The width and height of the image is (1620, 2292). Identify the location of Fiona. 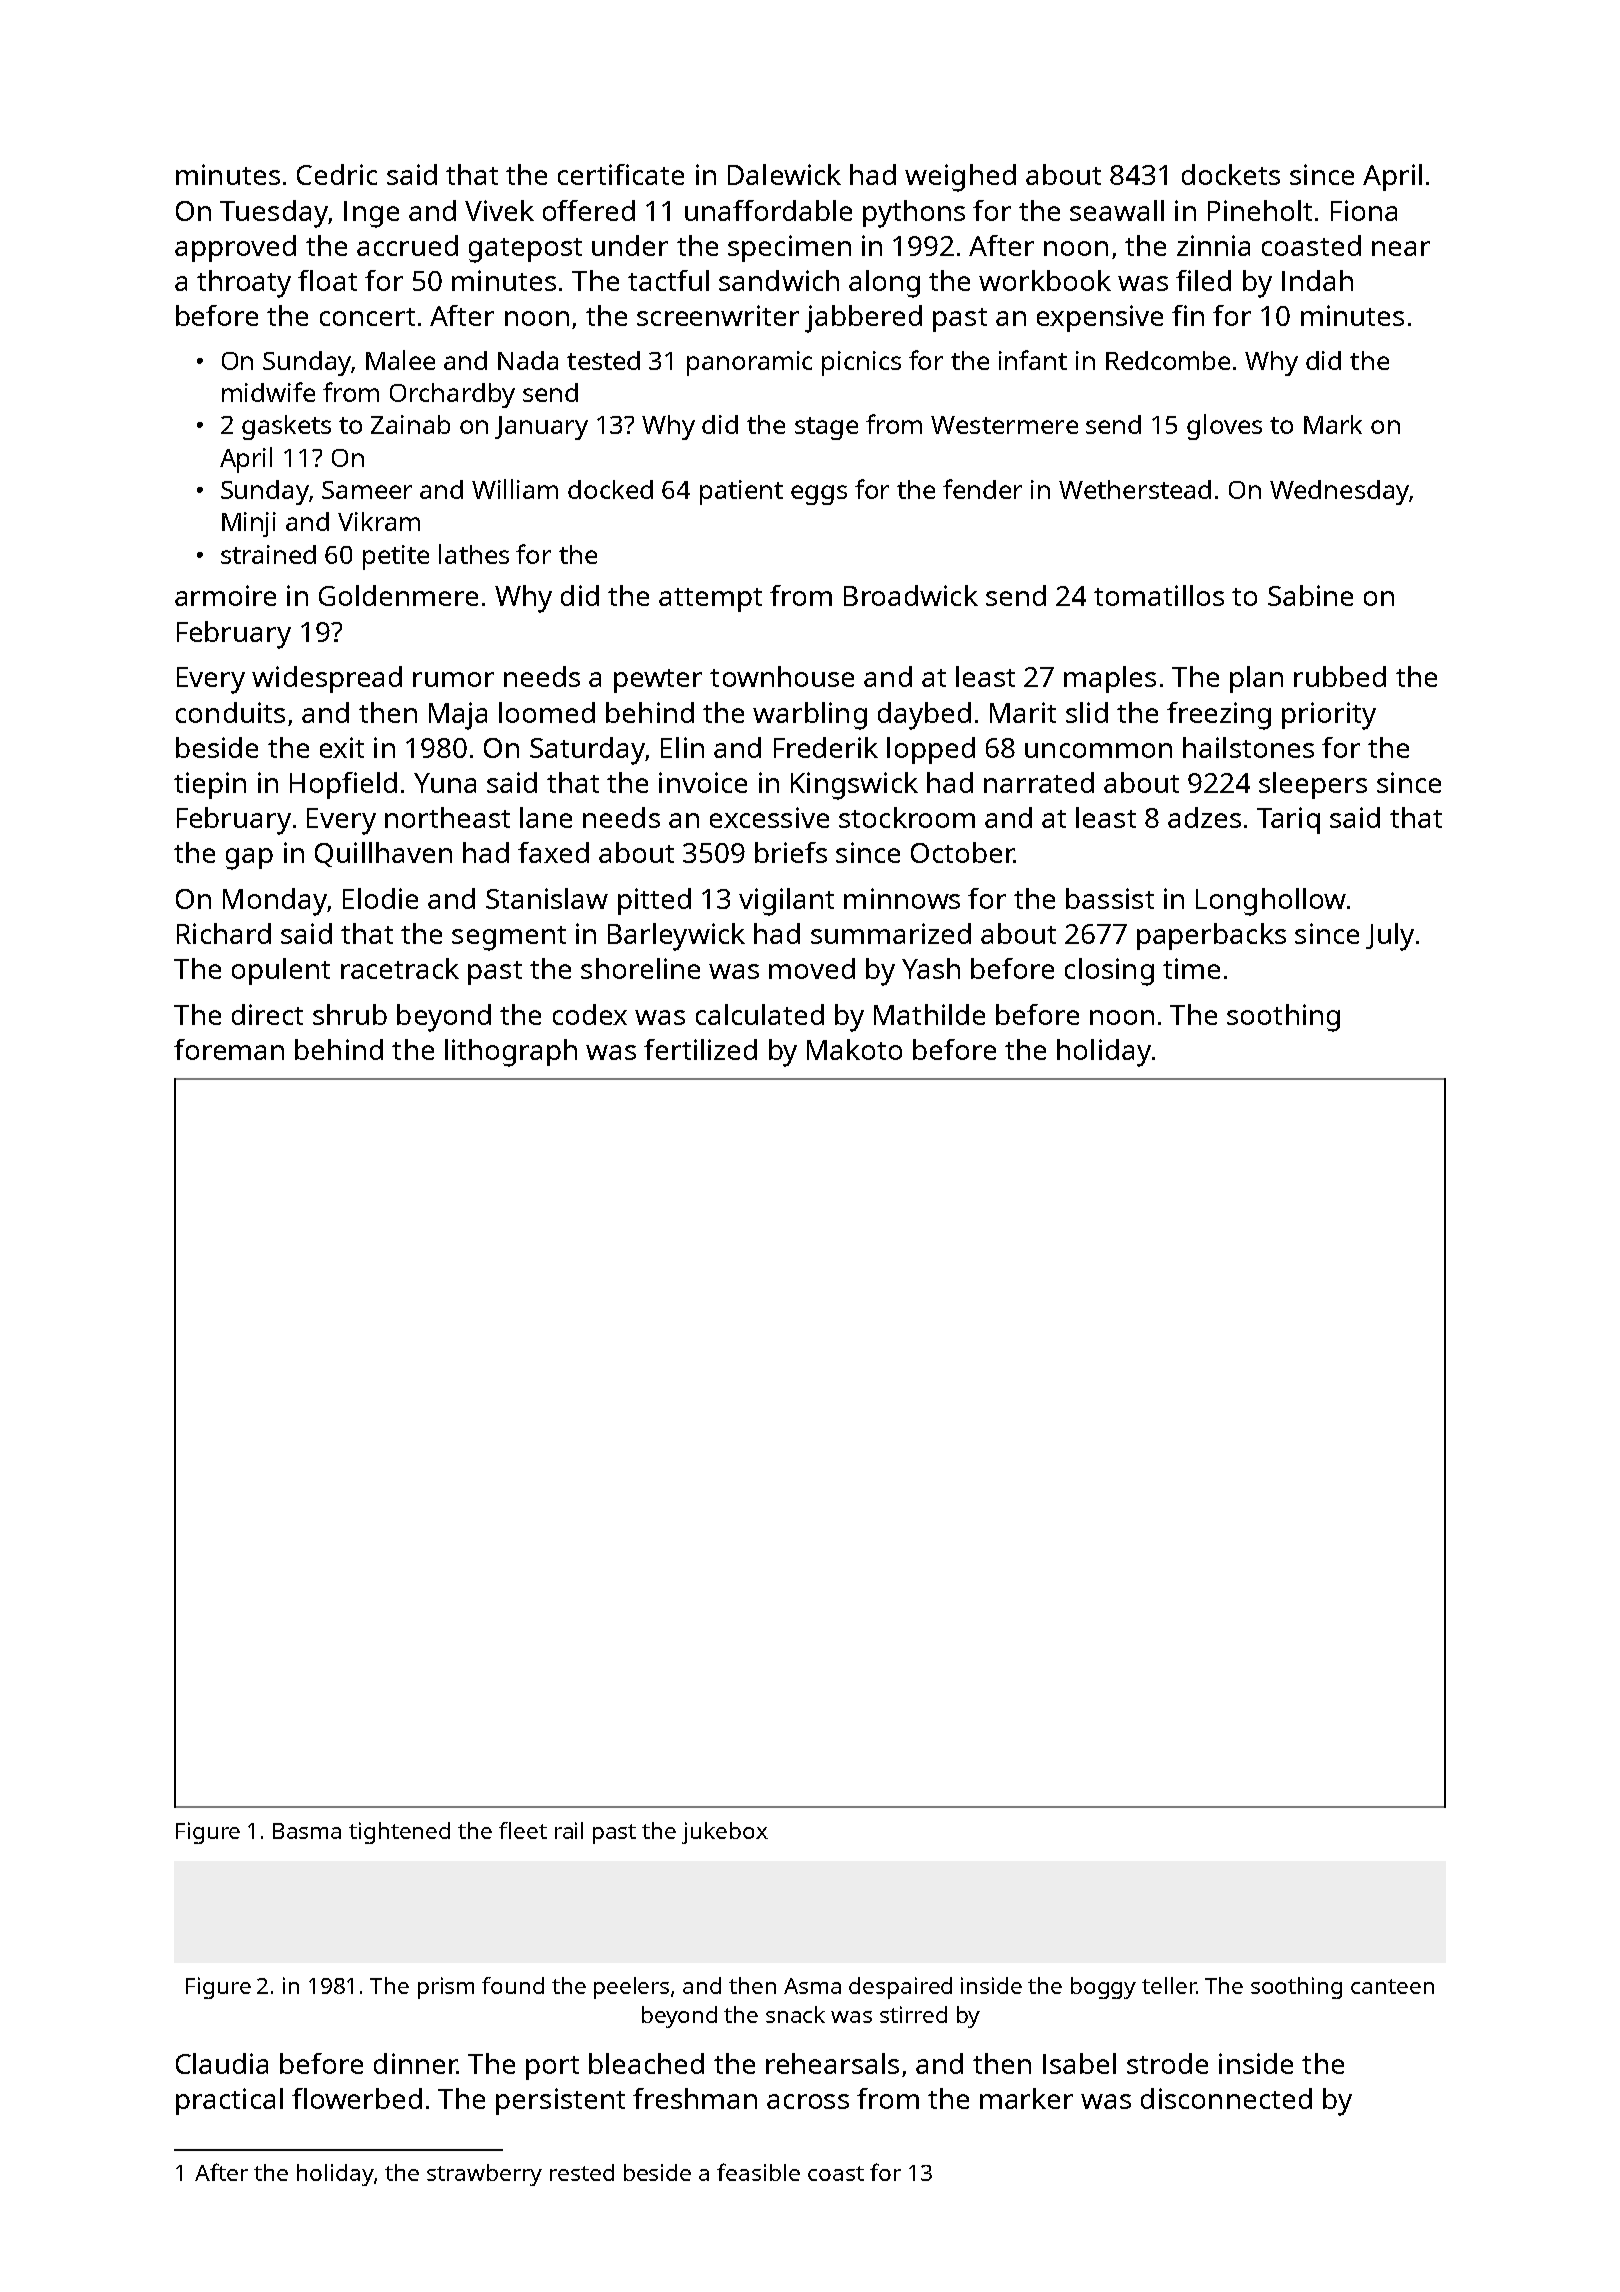
(1364, 210).
